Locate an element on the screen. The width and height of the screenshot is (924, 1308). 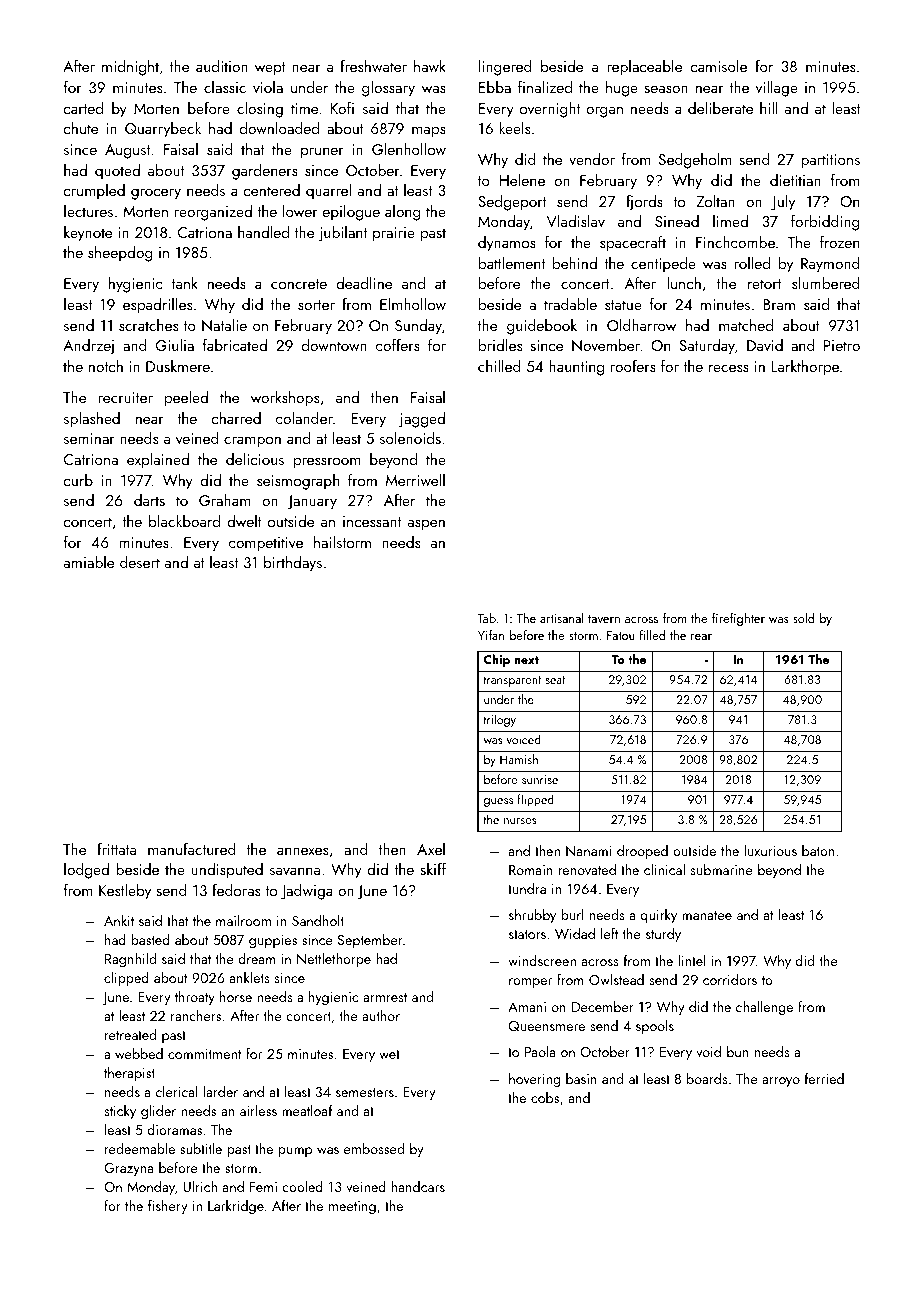
artisanal is located at coordinates (562, 618).
